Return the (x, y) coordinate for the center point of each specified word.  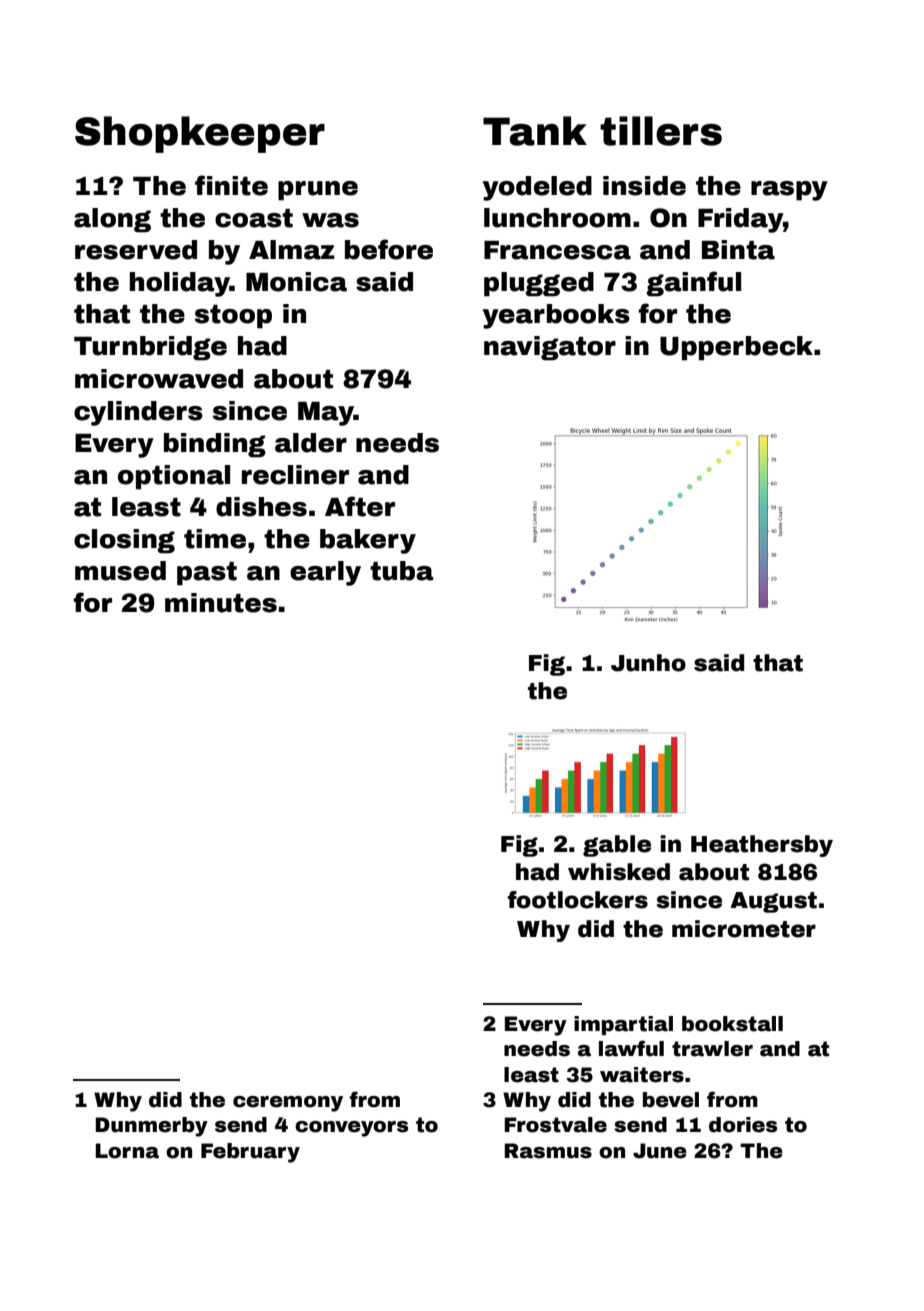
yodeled (537, 188)
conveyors (351, 1129)
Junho (648, 663)
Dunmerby (151, 1127)
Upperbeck (736, 348)
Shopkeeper (200, 134)
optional (174, 477)
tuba (401, 571)
